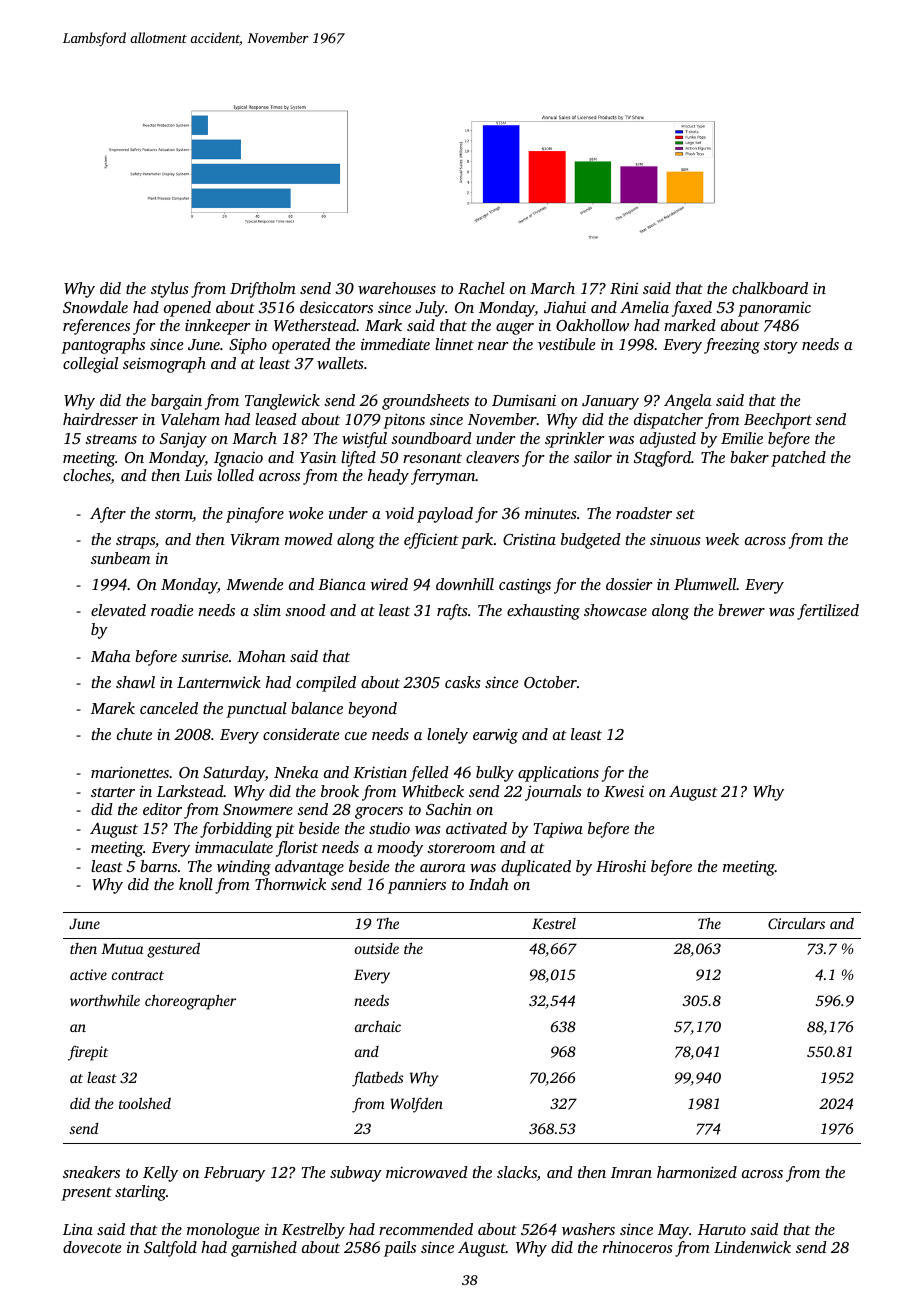 The width and height of the screenshot is (924, 1308). I want to click on Circulars, so click(796, 923).
